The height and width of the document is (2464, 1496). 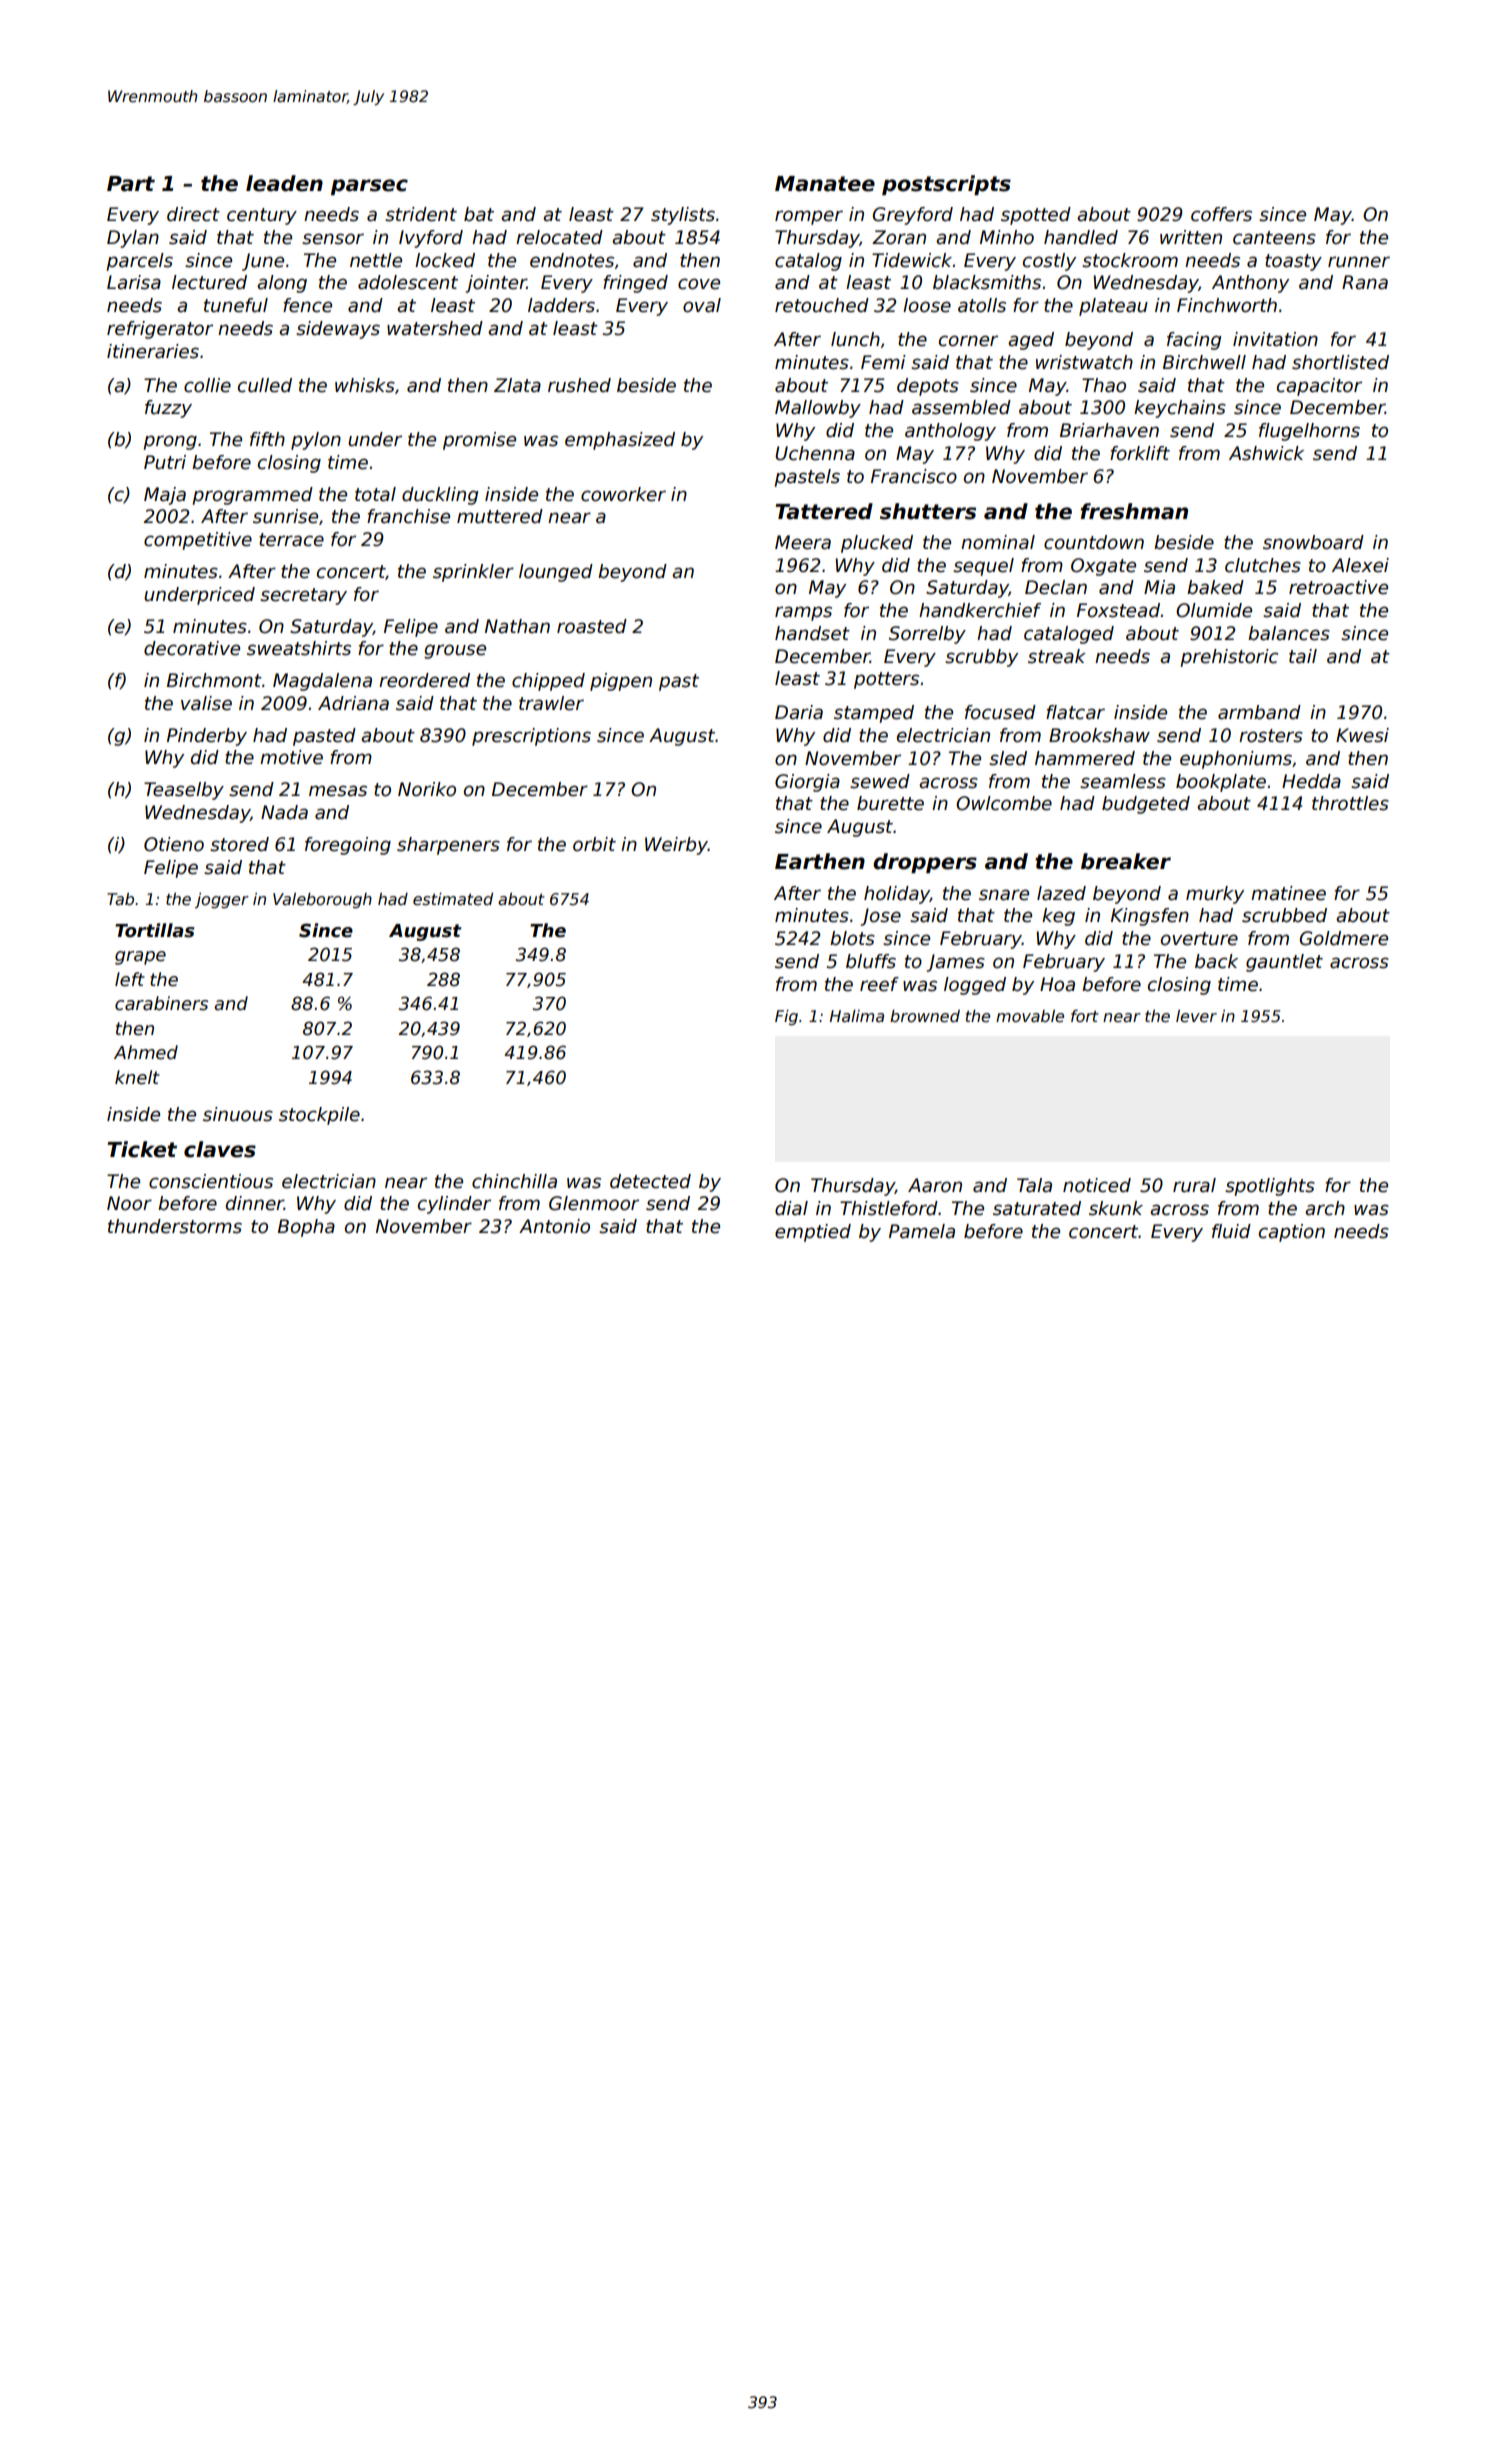 I want to click on fluid, so click(x=1231, y=1231).
